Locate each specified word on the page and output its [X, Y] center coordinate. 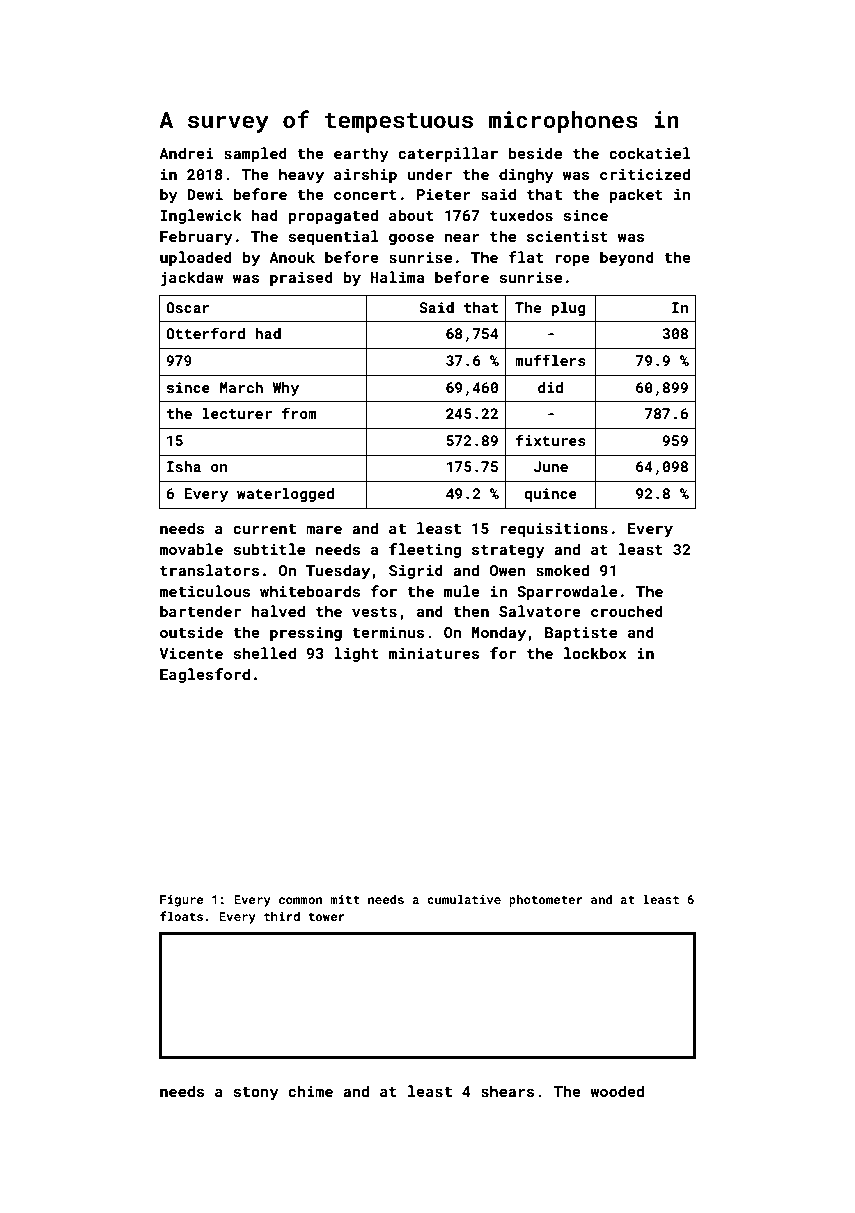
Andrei [186, 153]
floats [181, 916]
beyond [627, 258]
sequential [333, 237]
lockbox [595, 653]
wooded [617, 1091]
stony [256, 1094]
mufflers [550, 360]
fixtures [551, 440]
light [356, 654]
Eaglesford [205, 675]
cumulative [464, 899]
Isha [184, 466]
